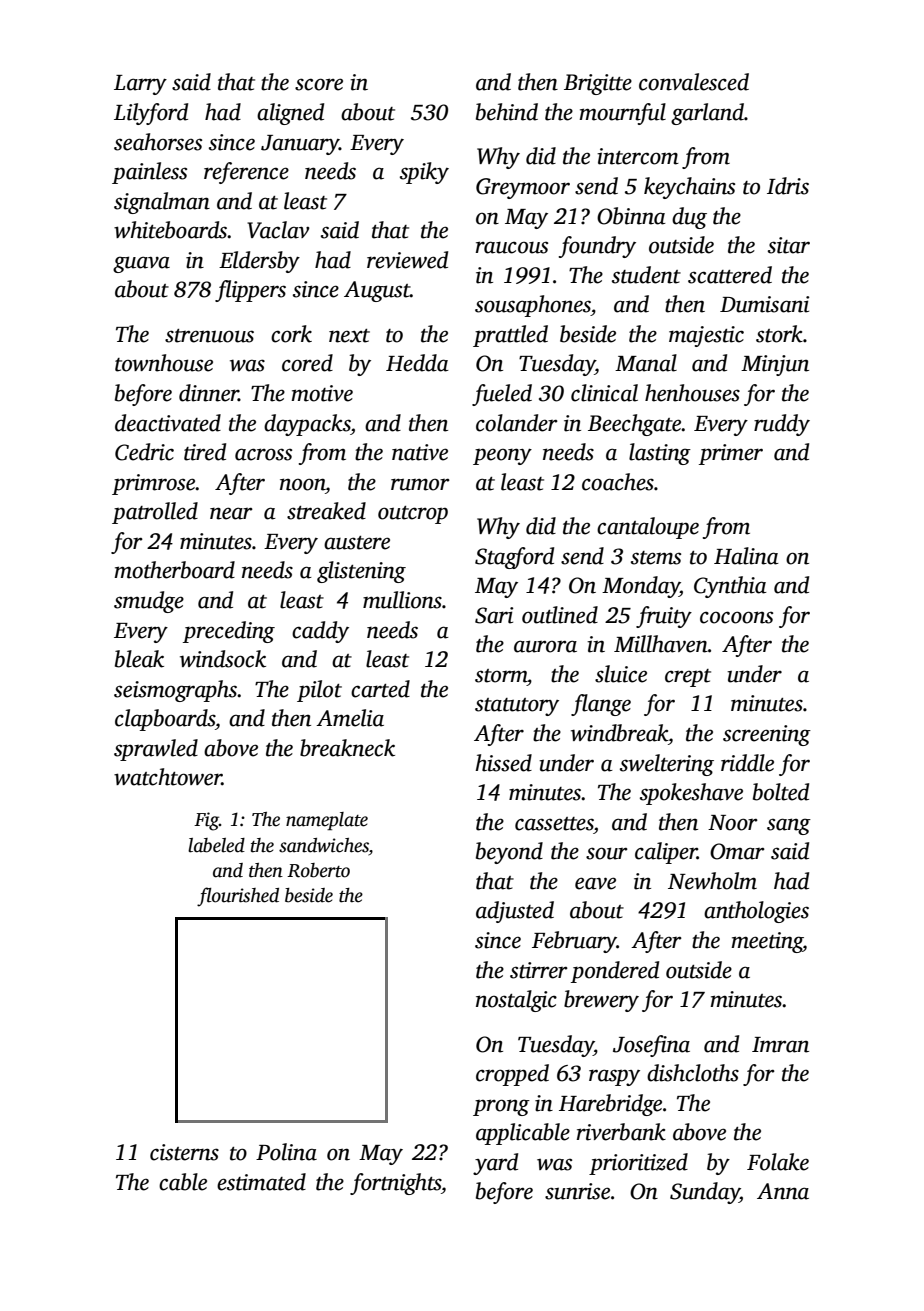  What do you see at coordinates (502, 395) in the screenshot?
I see `fueled` at bounding box center [502, 395].
